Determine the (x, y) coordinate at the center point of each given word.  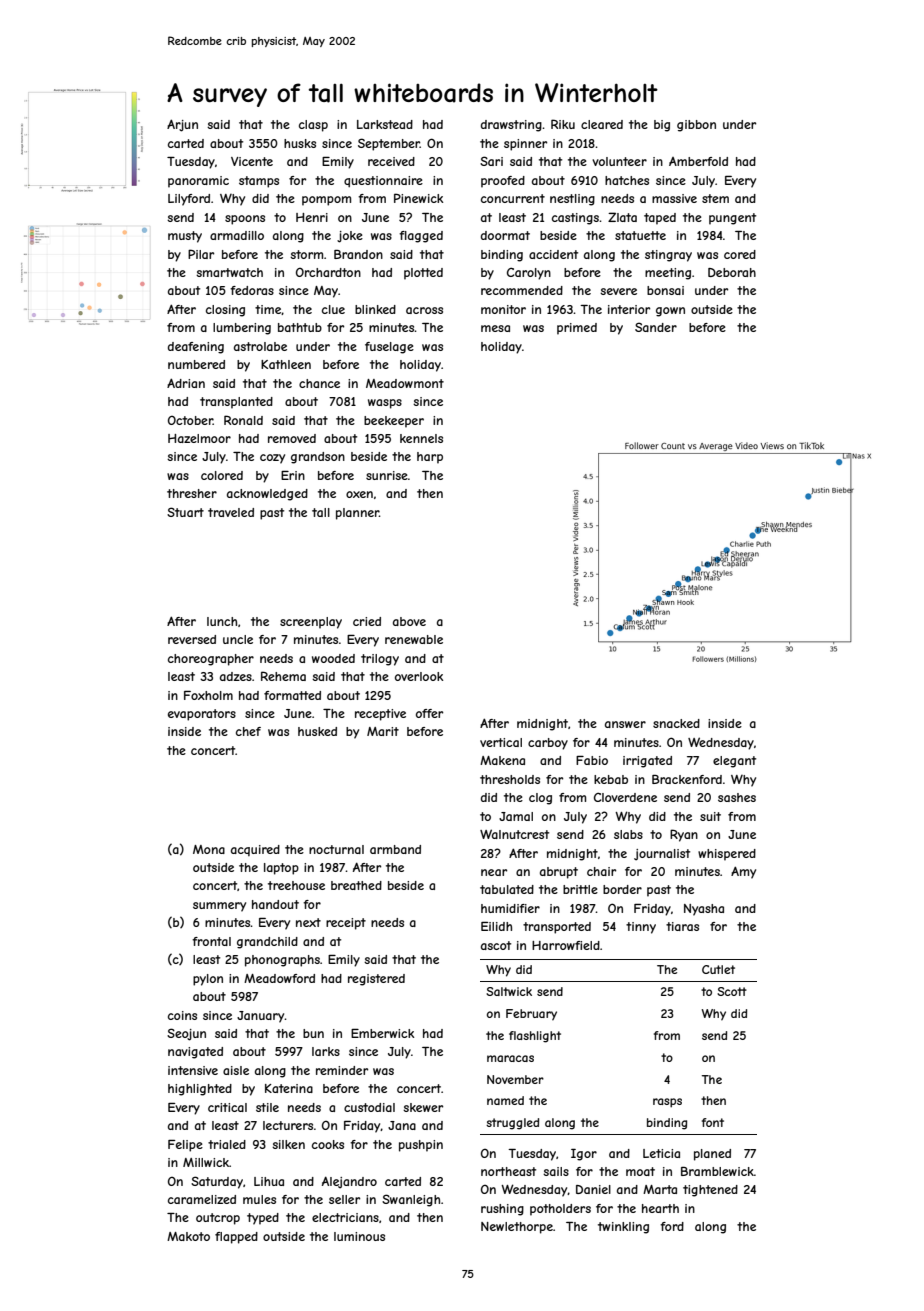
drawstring (511, 126)
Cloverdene (625, 797)
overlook (419, 676)
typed (263, 1219)
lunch (222, 621)
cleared (602, 124)
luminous (359, 1236)
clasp (313, 126)
